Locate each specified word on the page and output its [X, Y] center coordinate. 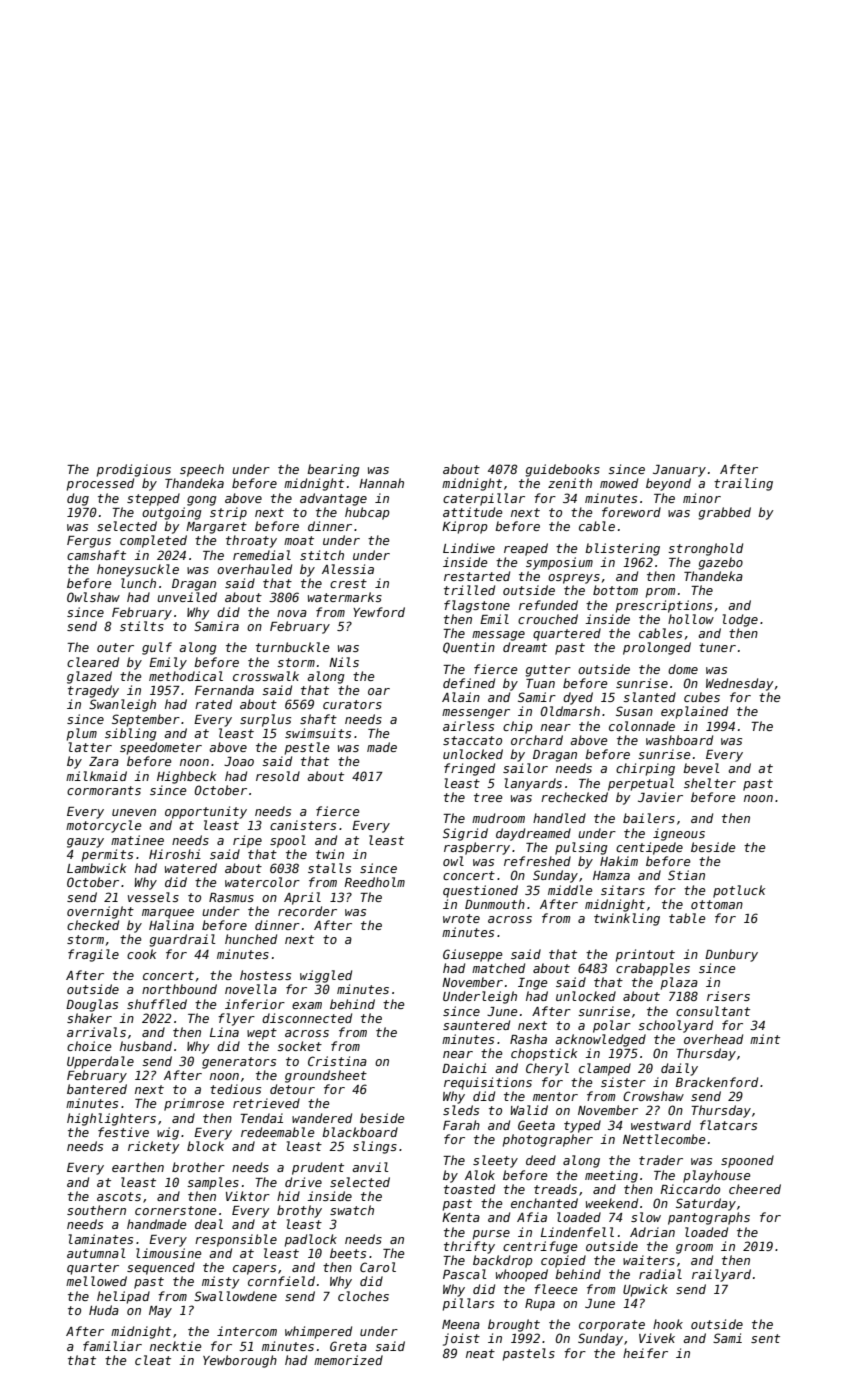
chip [518, 727]
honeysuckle [138, 570]
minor [702, 498]
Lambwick [96, 868]
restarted [477, 576]
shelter [710, 783]
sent [765, 1338]
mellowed [96, 1281]
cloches [363, 1296]
